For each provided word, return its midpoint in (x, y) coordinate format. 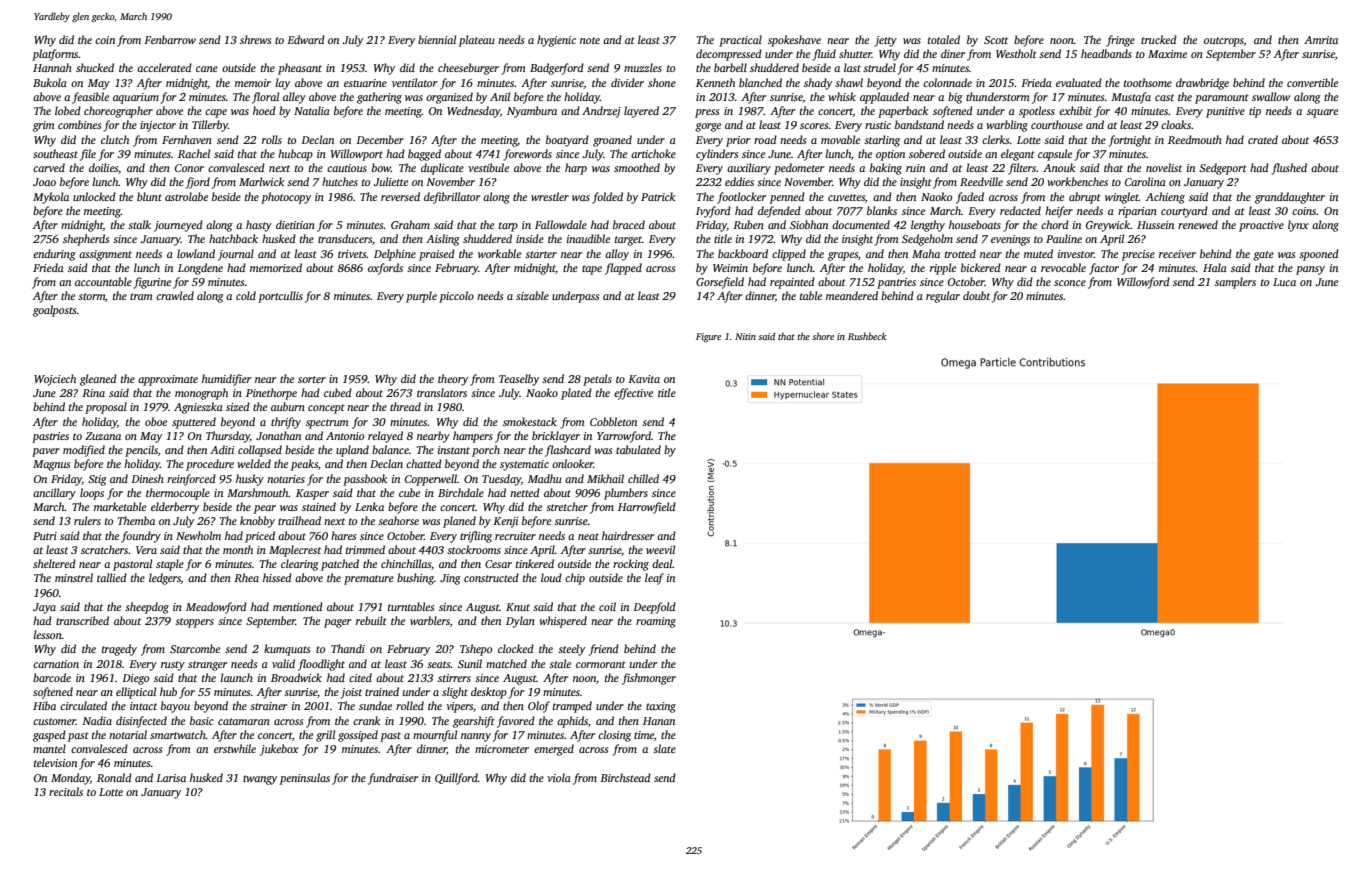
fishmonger (649, 679)
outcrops (1224, 42)
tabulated (638, 449)
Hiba (44, 705)
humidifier (226, 380)
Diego (135, 679)
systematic (524, 465)
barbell (730, 67)
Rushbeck (867, 336)
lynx (1298, 226)
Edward (306, 39)
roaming (656, 622)
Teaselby (519, 380)
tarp (508, 227)
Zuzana (103, 436)
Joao (44, 182)
